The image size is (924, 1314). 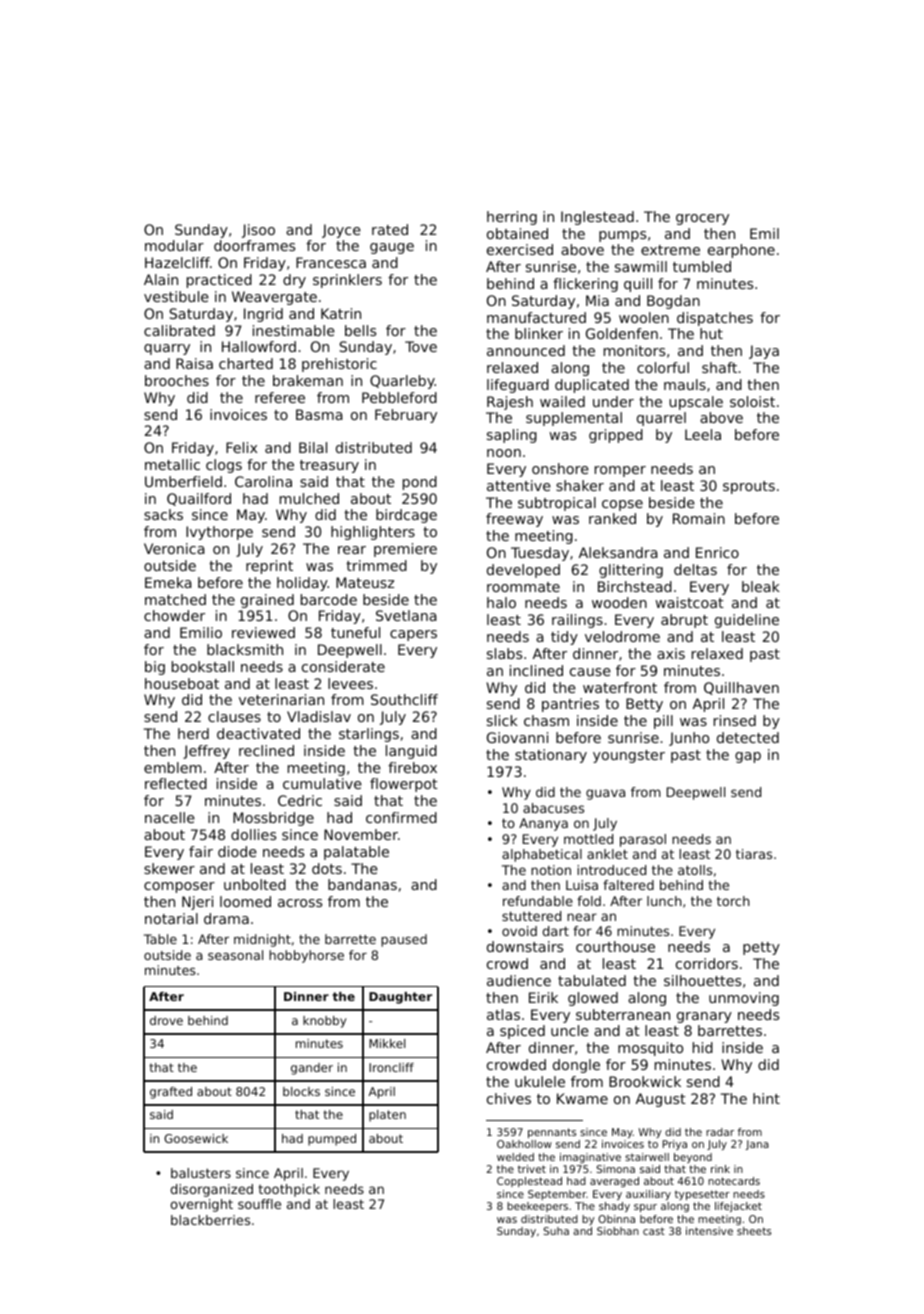 I want to click on Eirik, so click(x=543, y=997).
